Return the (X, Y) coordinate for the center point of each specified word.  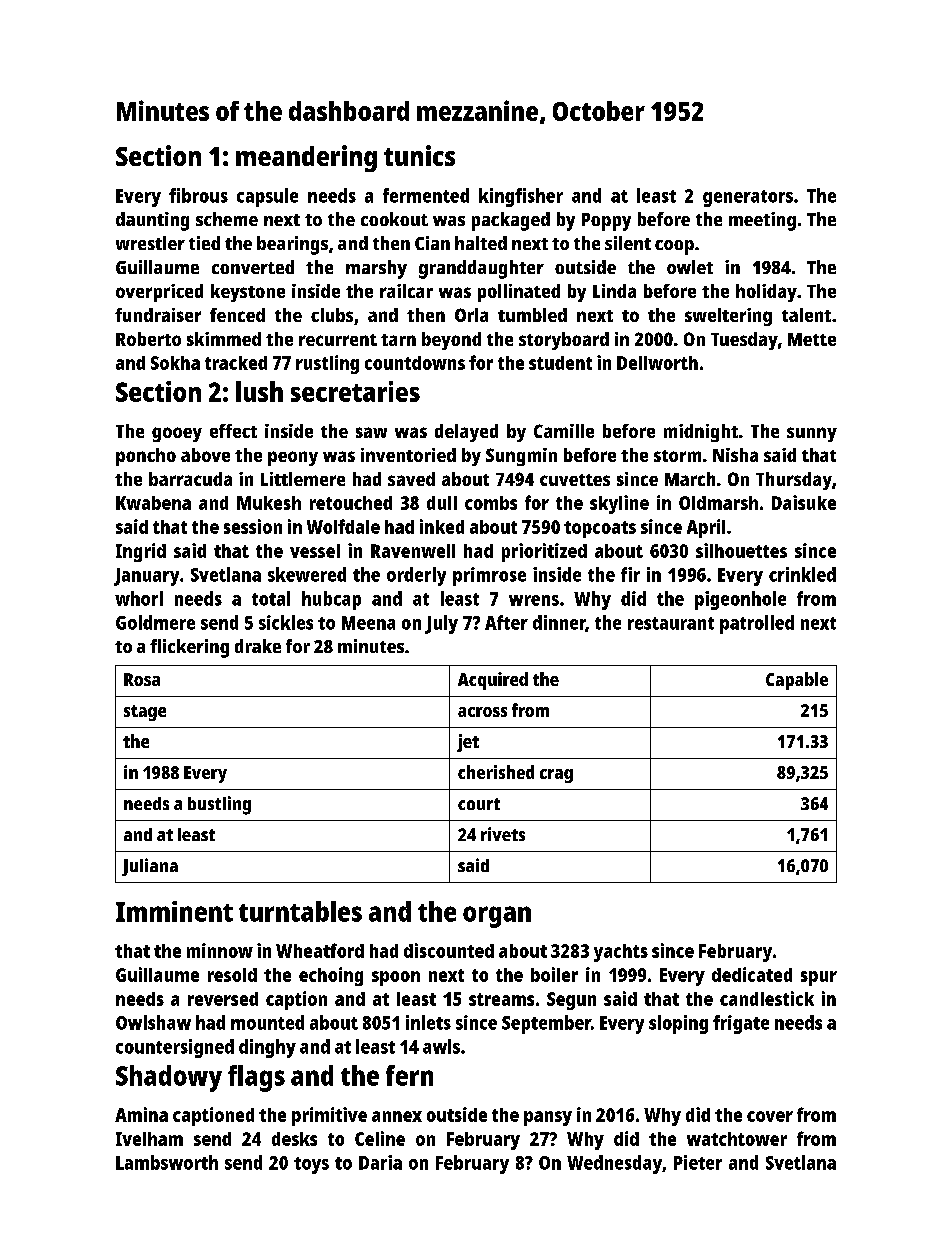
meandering (306, 158)
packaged (511, 221)
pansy (548, 1118)
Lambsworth (167, 1162)
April (706, 528)
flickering (189, 648)
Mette (812, 339)
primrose (489, 576)
